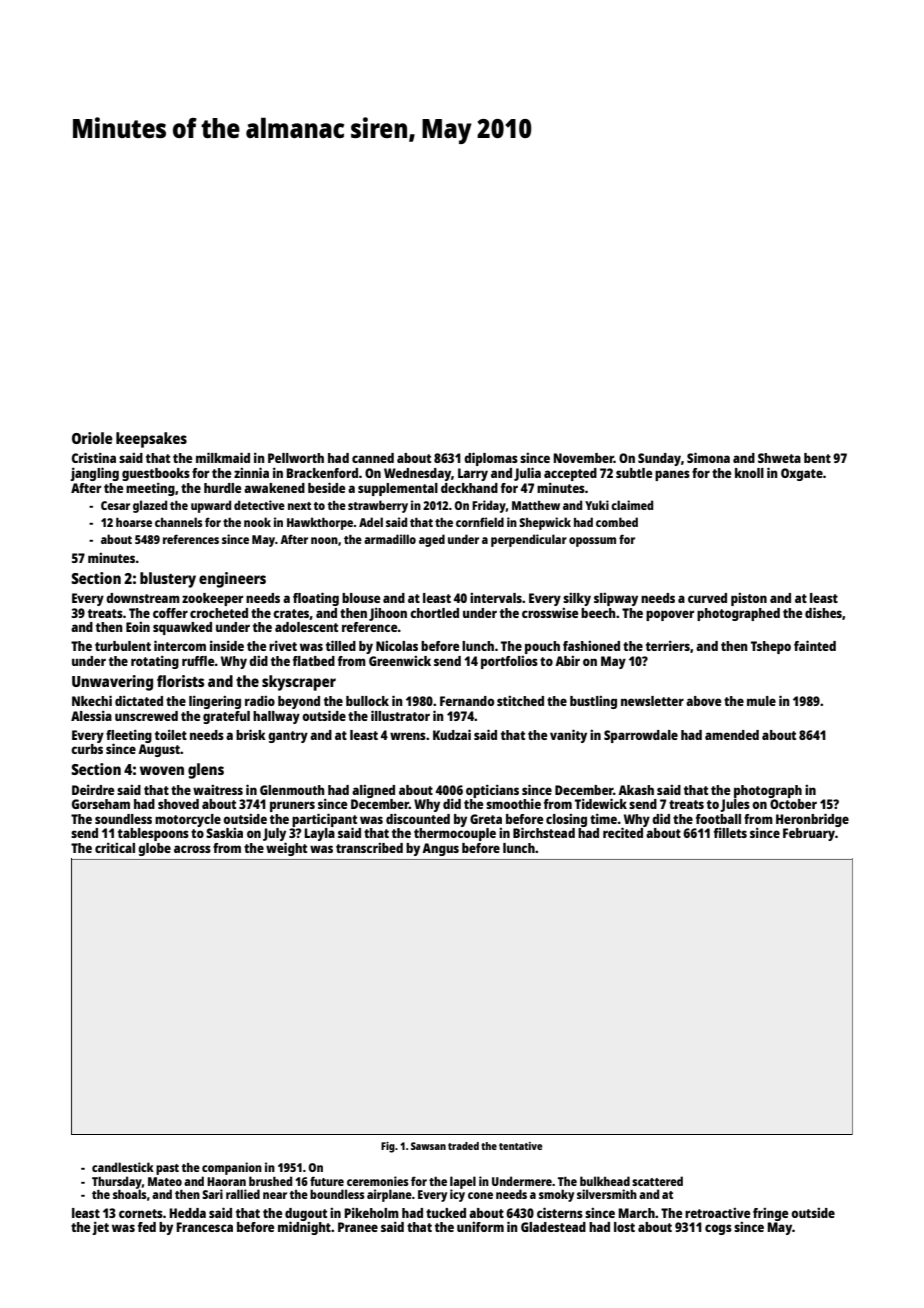 The width and height of the screenshot is (924, 1308). What do you see at coordinates (553, 1227) in the screenshot?
I see `Gladestead` at bounding box center [553, 1227].
